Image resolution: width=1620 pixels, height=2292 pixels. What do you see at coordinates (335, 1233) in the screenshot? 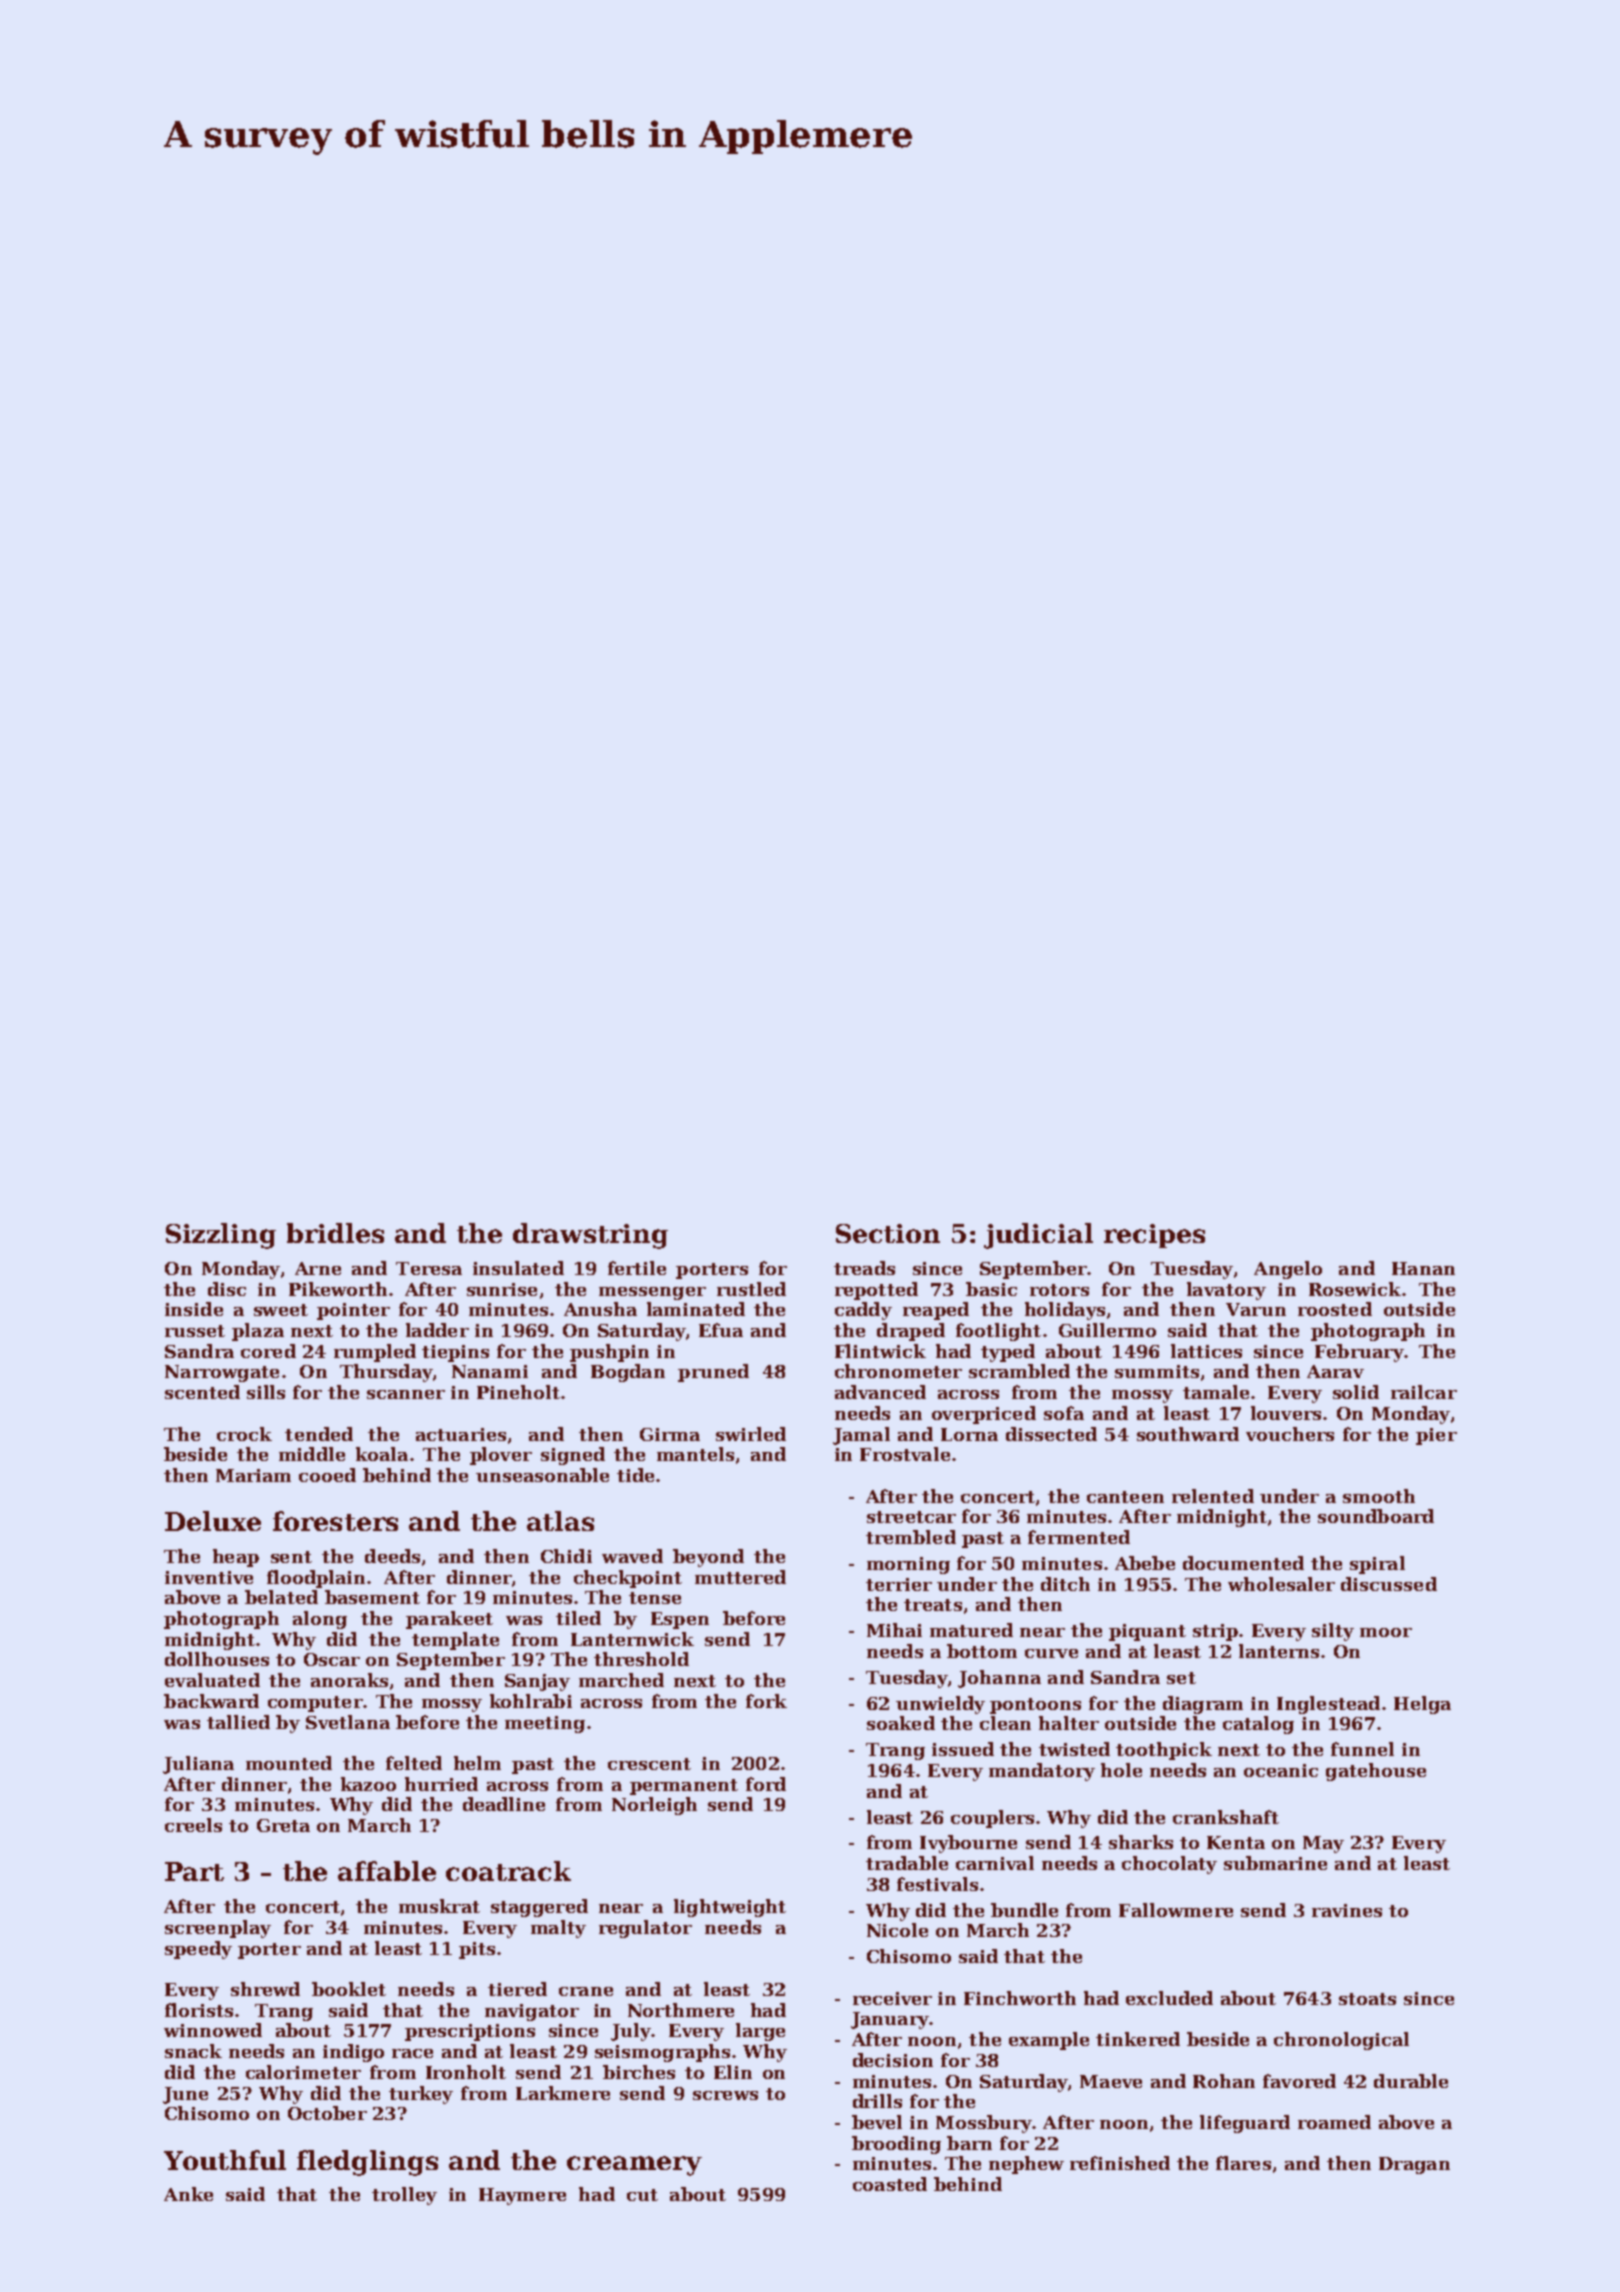
I see `bridles` at bounding box center [335, 1233].
